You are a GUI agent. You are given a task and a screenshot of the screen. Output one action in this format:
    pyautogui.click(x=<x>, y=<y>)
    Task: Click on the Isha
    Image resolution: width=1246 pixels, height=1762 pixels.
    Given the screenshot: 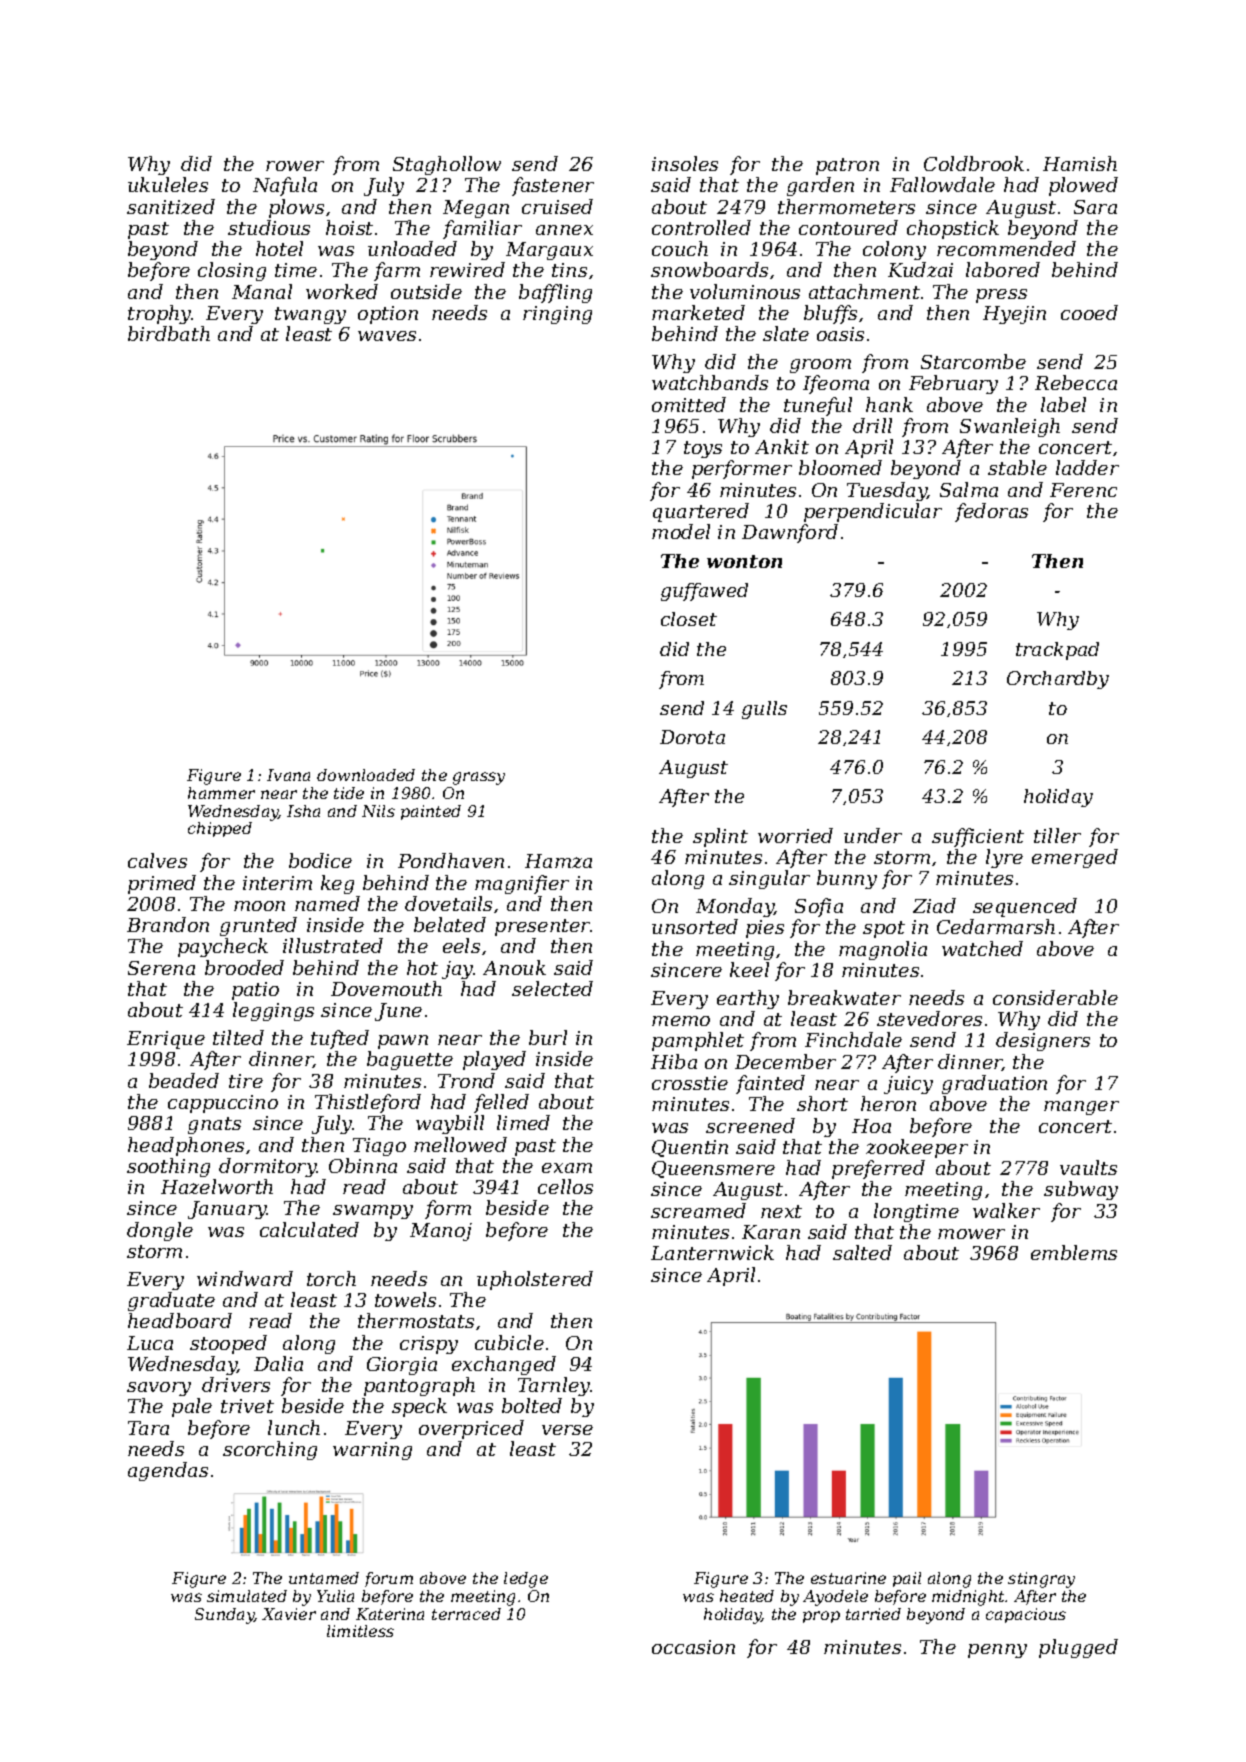 What is the action you would take?
    pyautogui.click(x=303, y=811)
